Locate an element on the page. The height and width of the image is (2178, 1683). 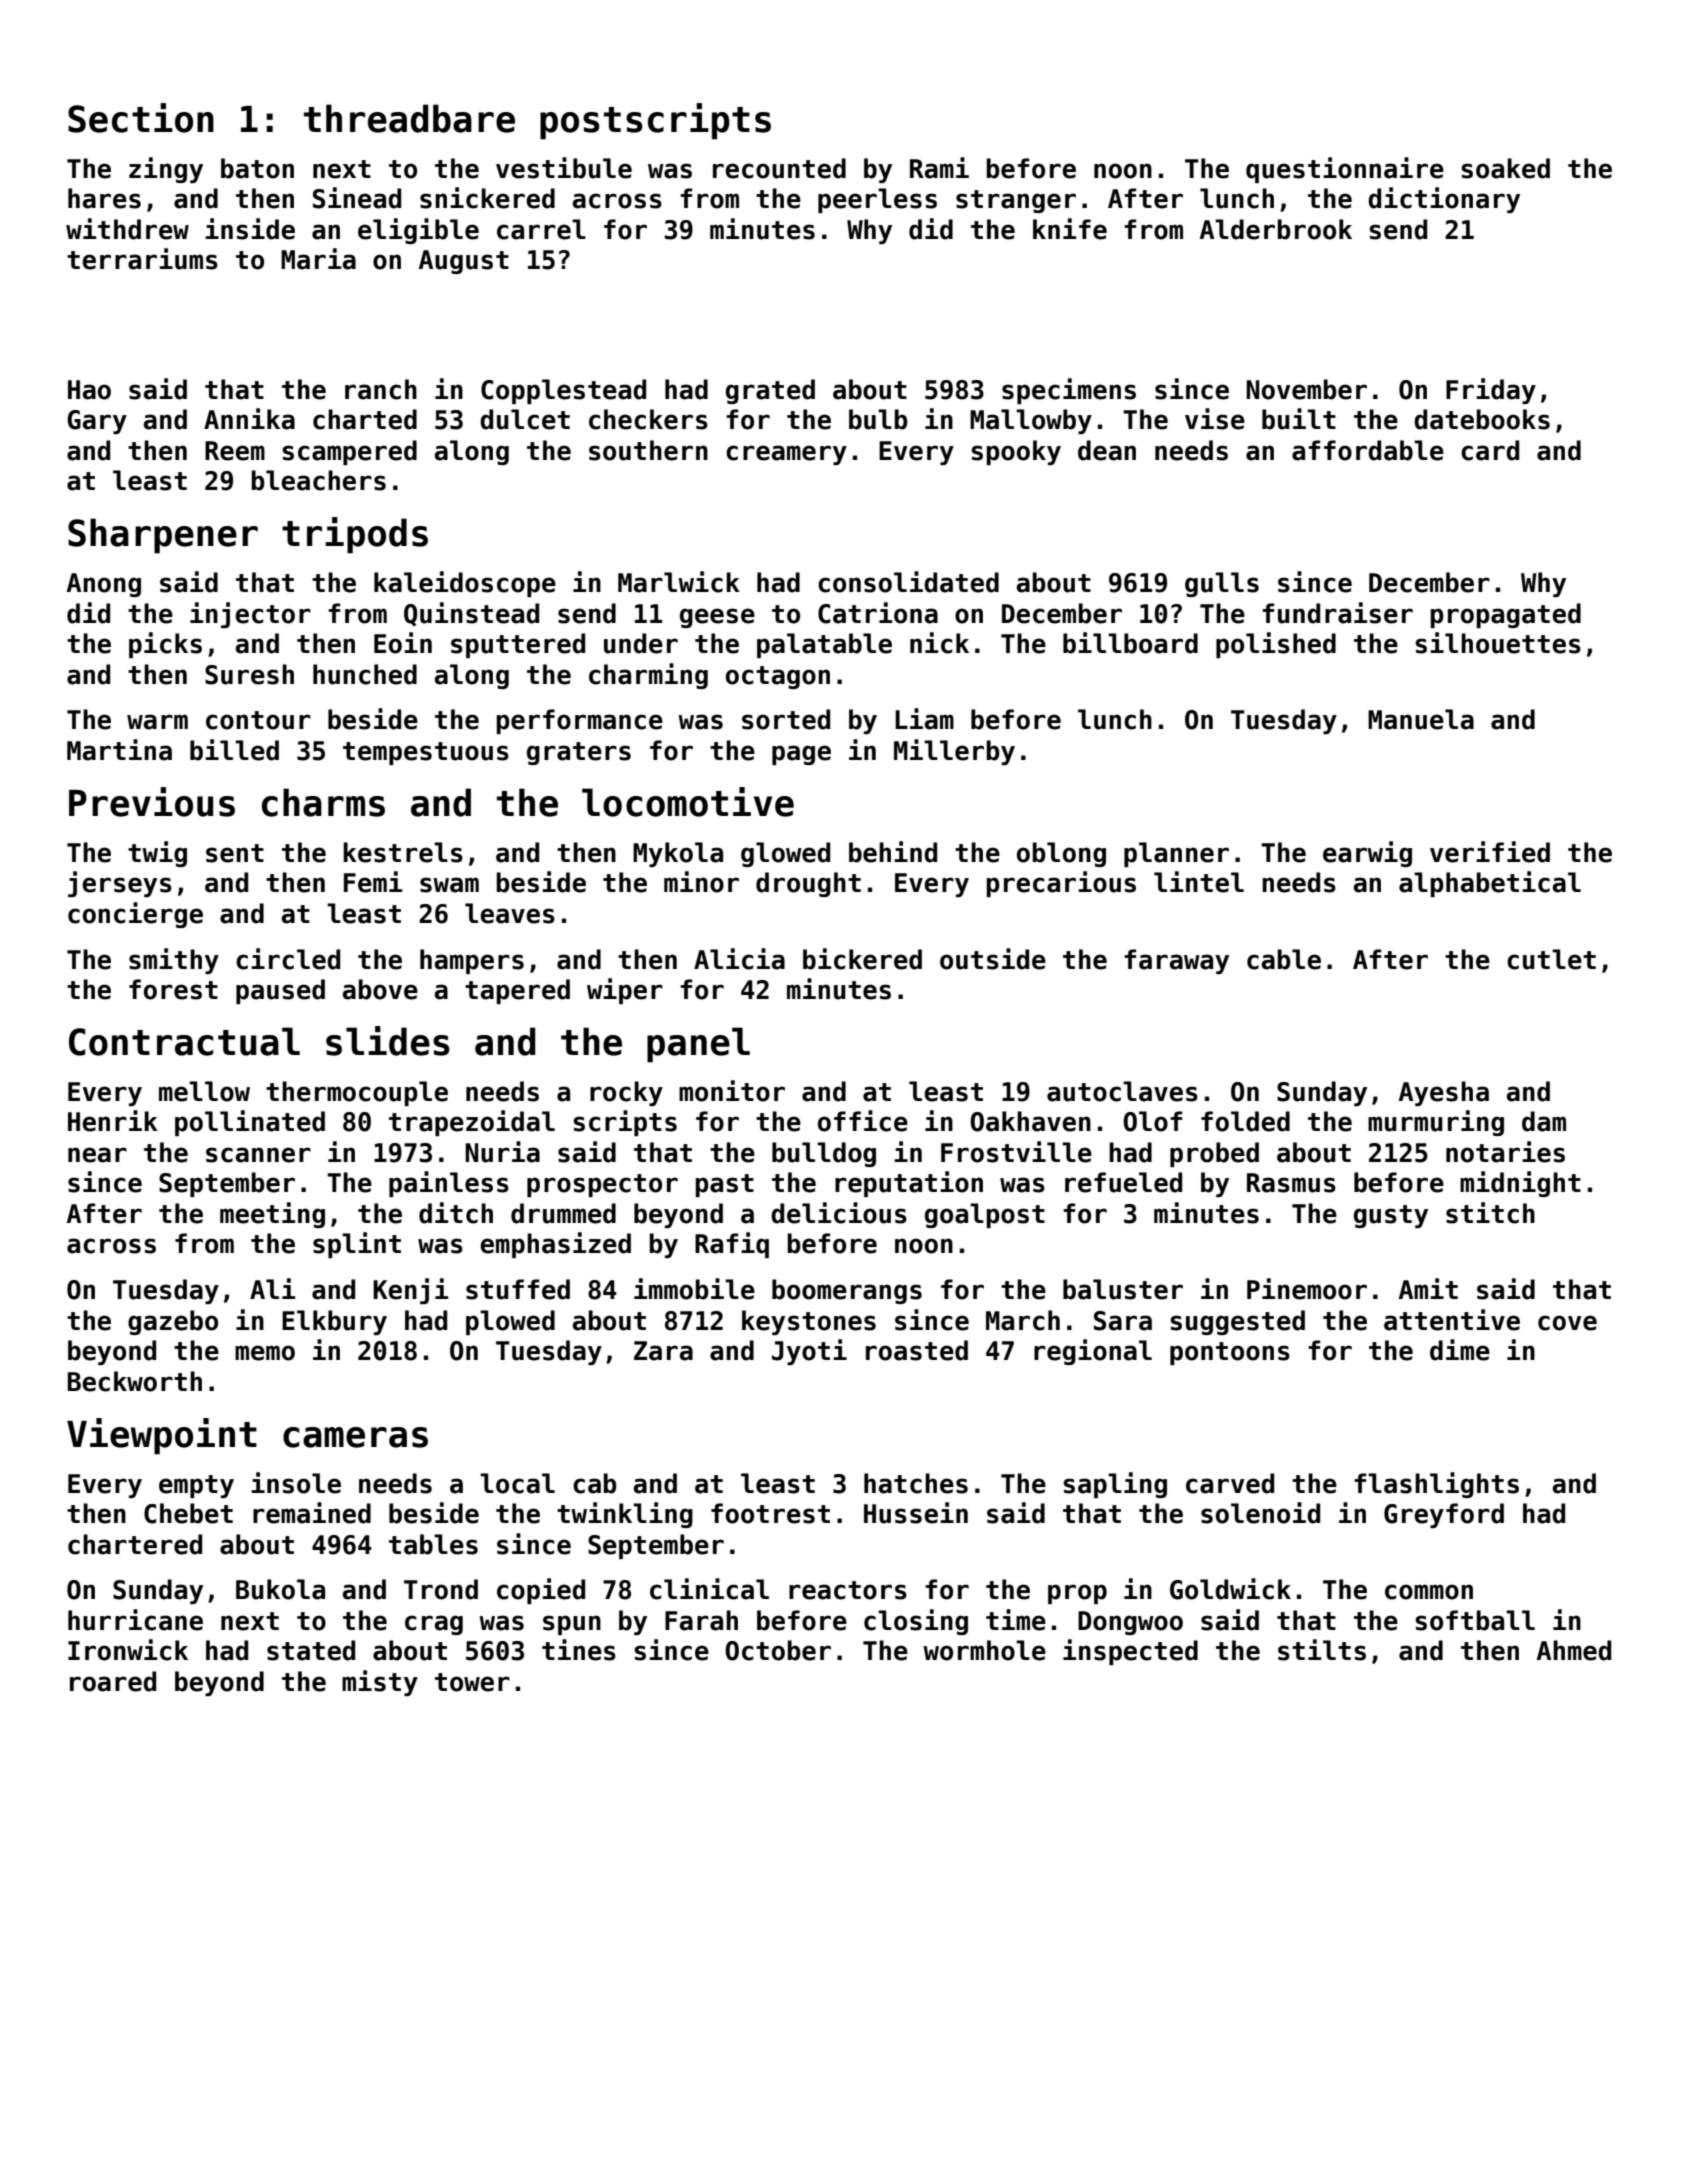
tower is located at coordinates (472, 1682).
